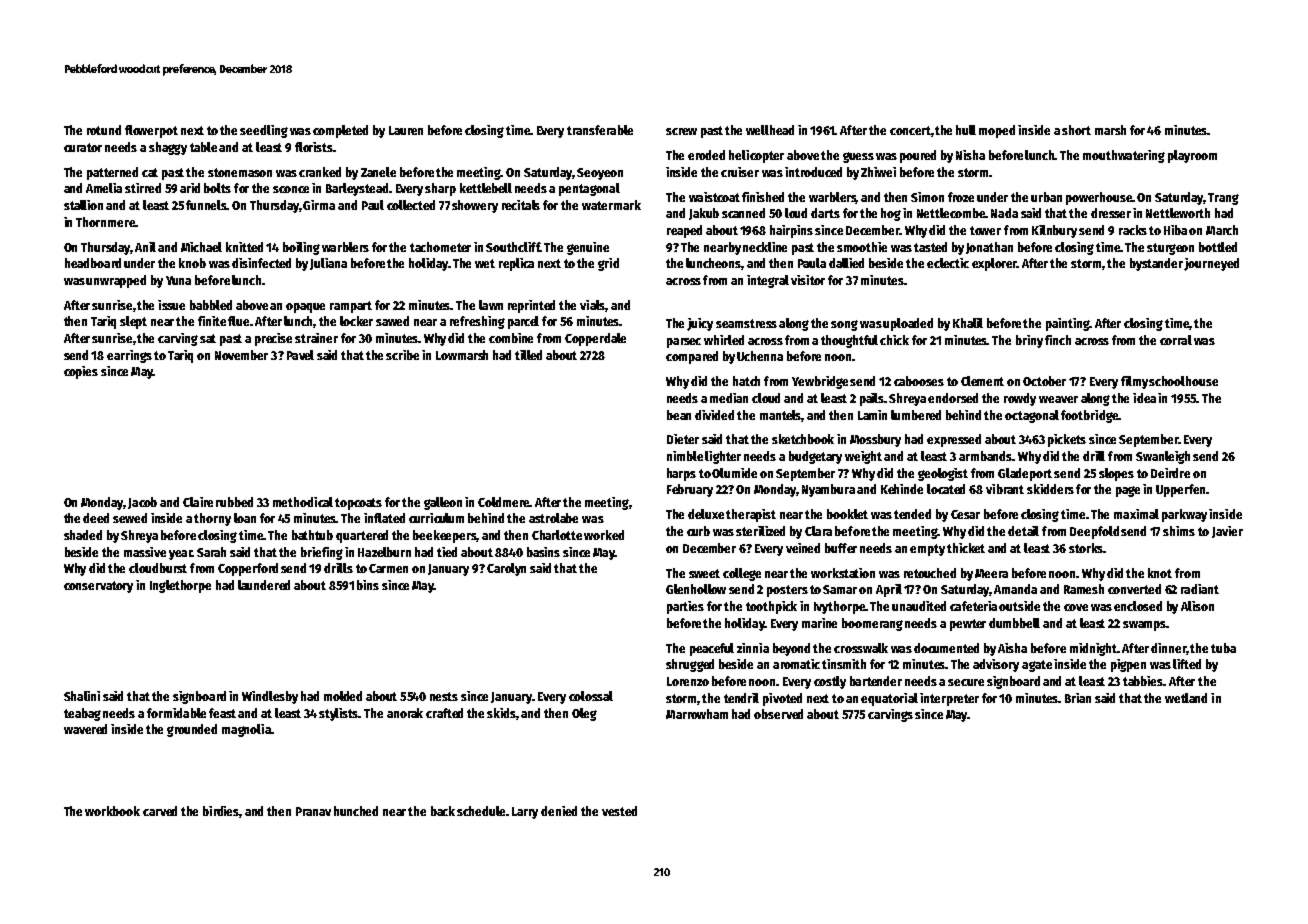  What do you see at coordinates (356, 811) in the screenshot?
I see `hunched` at bounding box center [356, 811].
